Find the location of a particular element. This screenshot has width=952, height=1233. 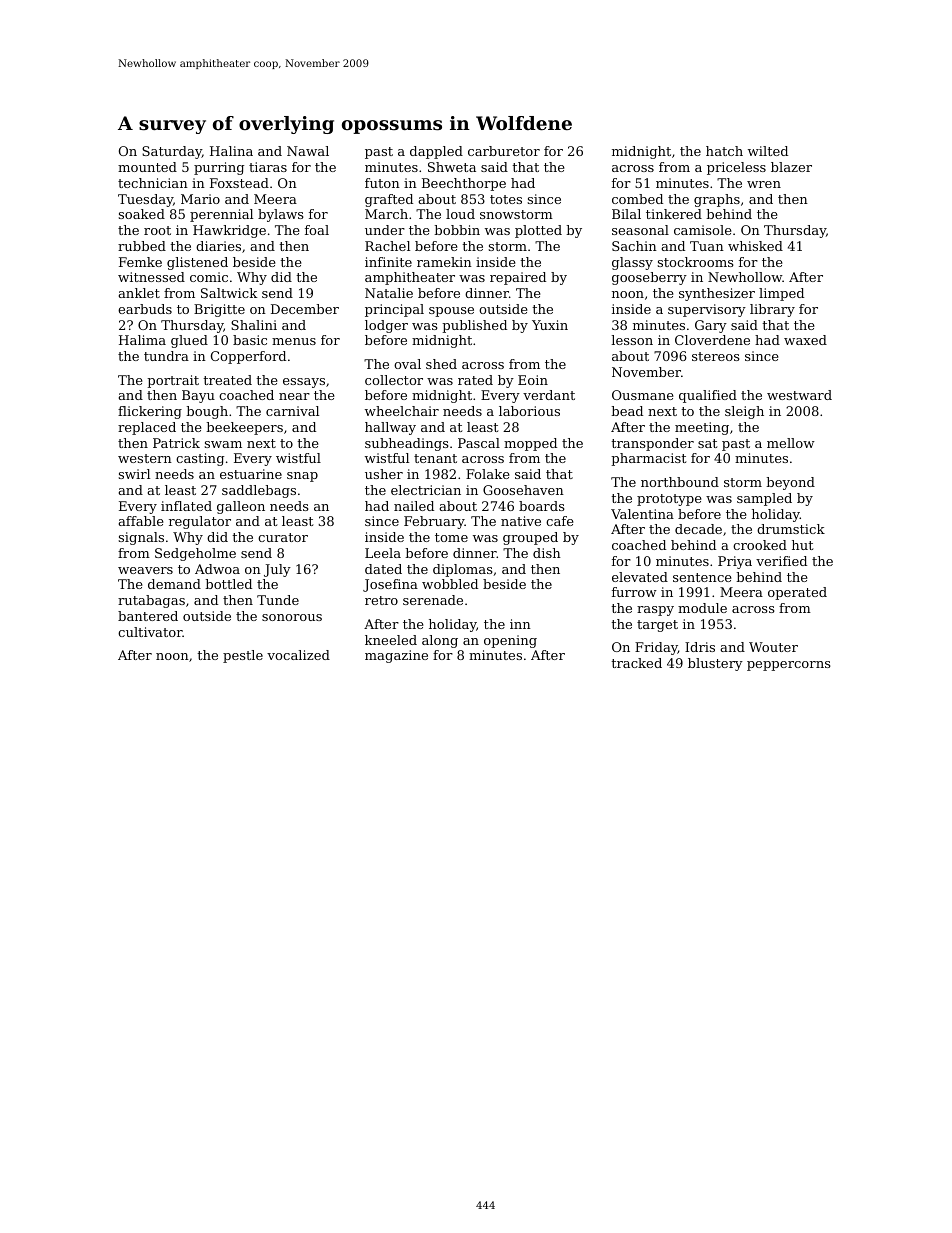

tracked is located at coordinates (636, 663).
